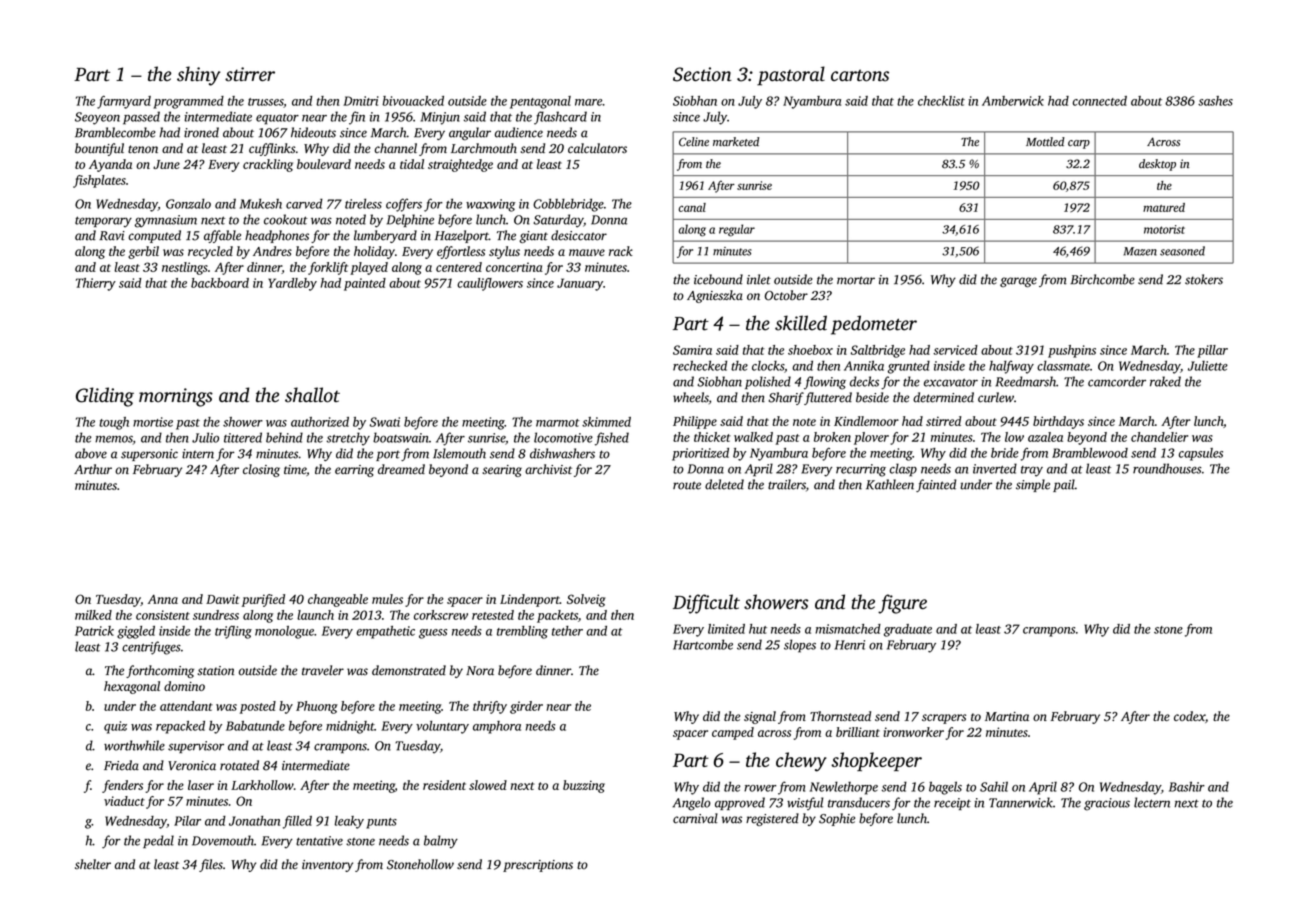  Describe the element at coordinates (1167, 468) in the document. I see `roundhouses` at that location.
